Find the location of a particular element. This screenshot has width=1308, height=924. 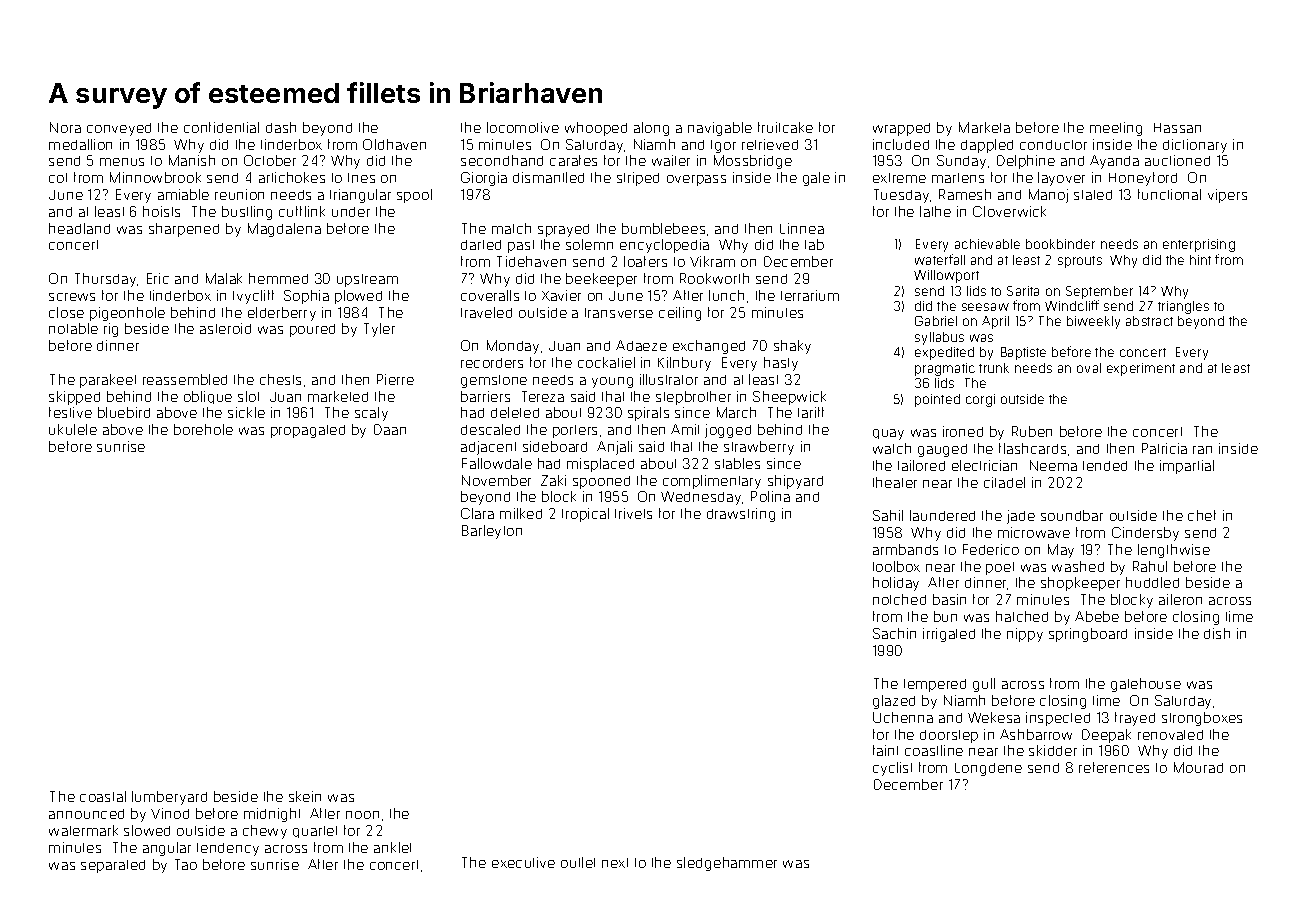

October is located at coordinates (270, 160).
